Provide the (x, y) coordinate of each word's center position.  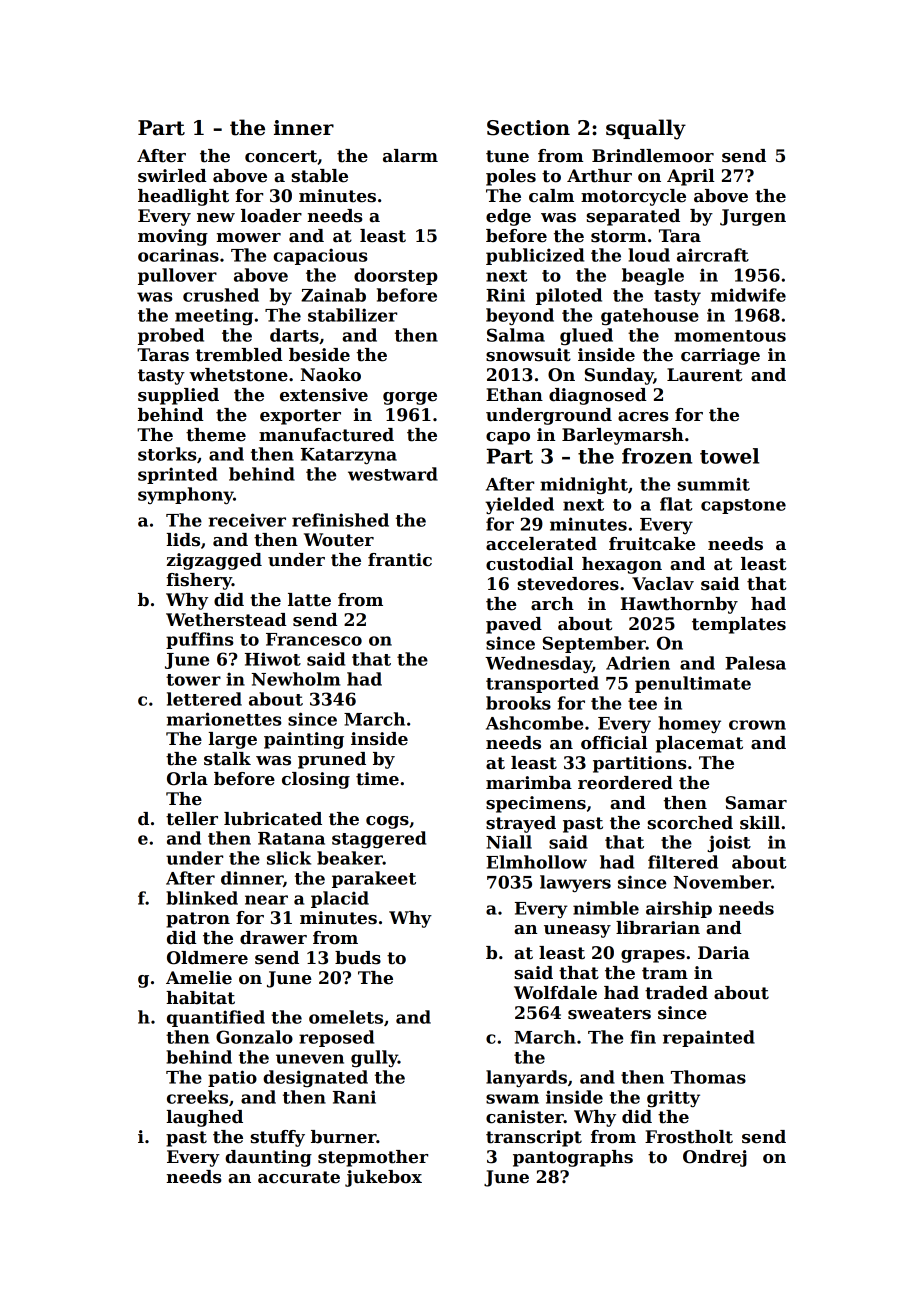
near (266, 900)
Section (528, 128)
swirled (172, 176)
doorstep (396, 276)
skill (760, 823)
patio (232, 1078)
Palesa (755, 663)
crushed (221, 295)
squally (646, 129)
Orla (187, 779)
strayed (521, 824)
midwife (748, 295)
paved (514, 625)
